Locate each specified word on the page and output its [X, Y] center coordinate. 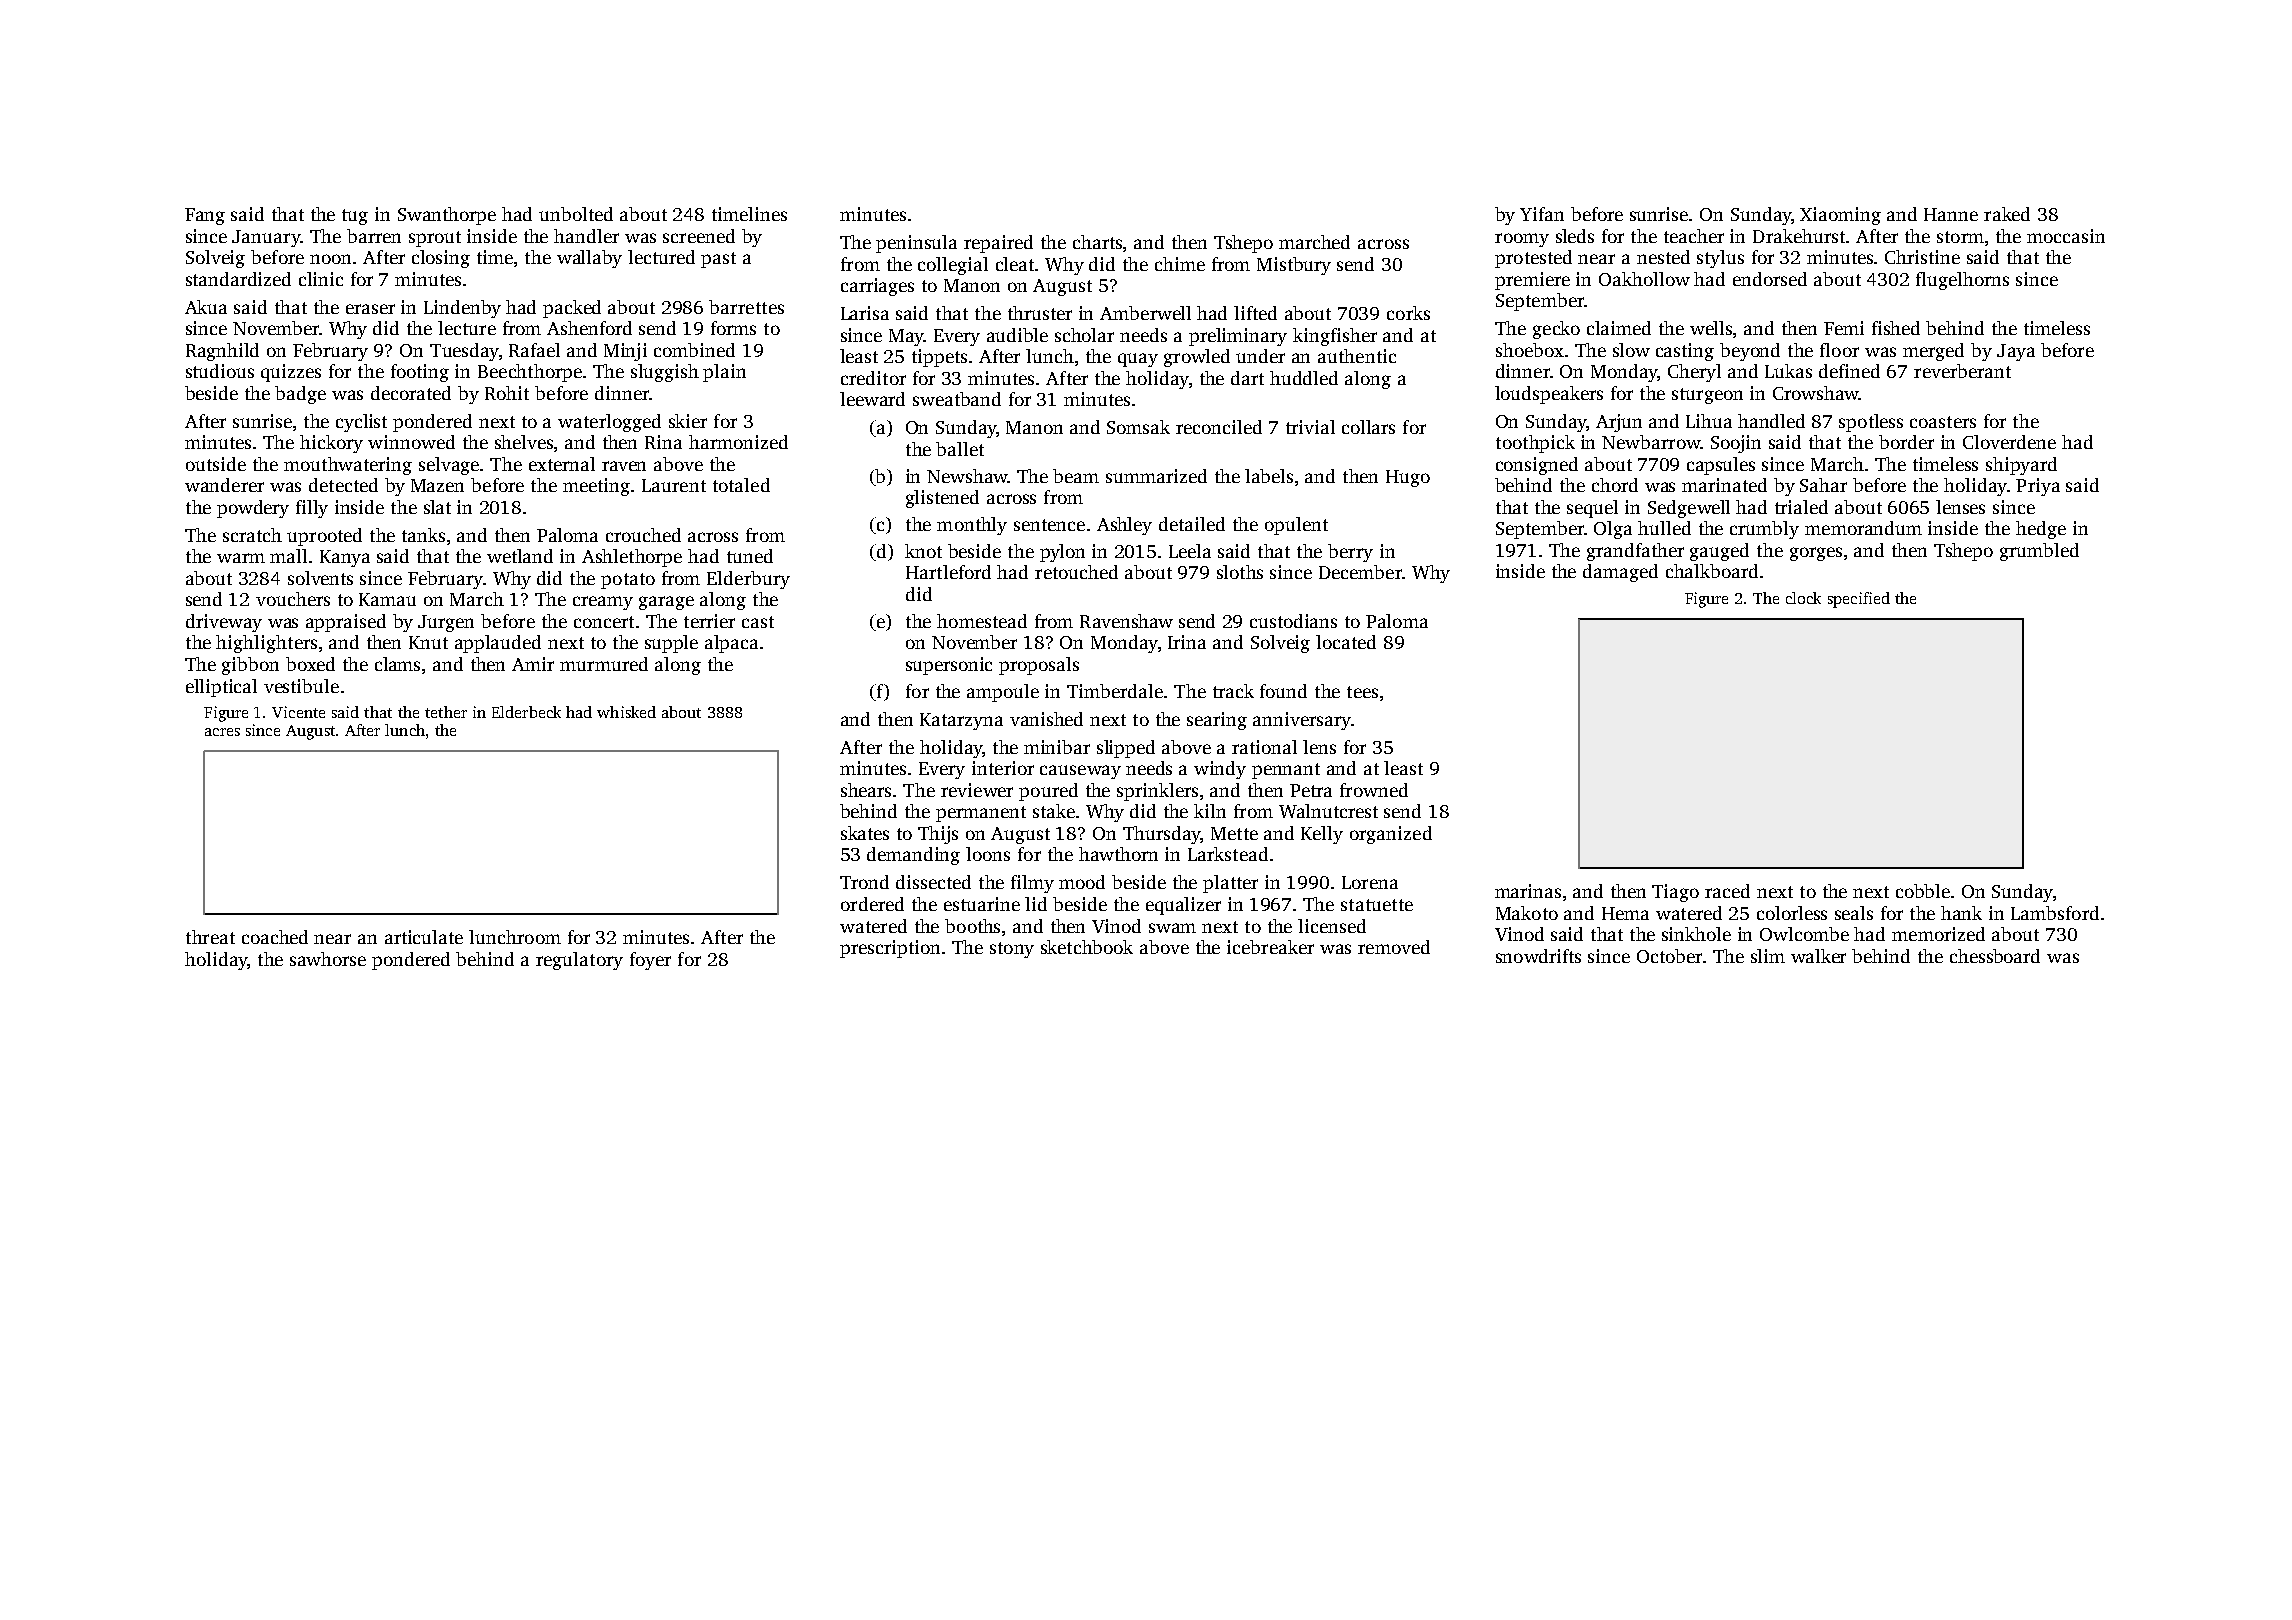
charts [1097, 242]
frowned [1374, 790]
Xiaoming [1840, 216]
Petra [1311, 790]
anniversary [1302, 721]
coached [275, 937]
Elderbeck [526, 712]
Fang [205, 216]
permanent [981, 814]
